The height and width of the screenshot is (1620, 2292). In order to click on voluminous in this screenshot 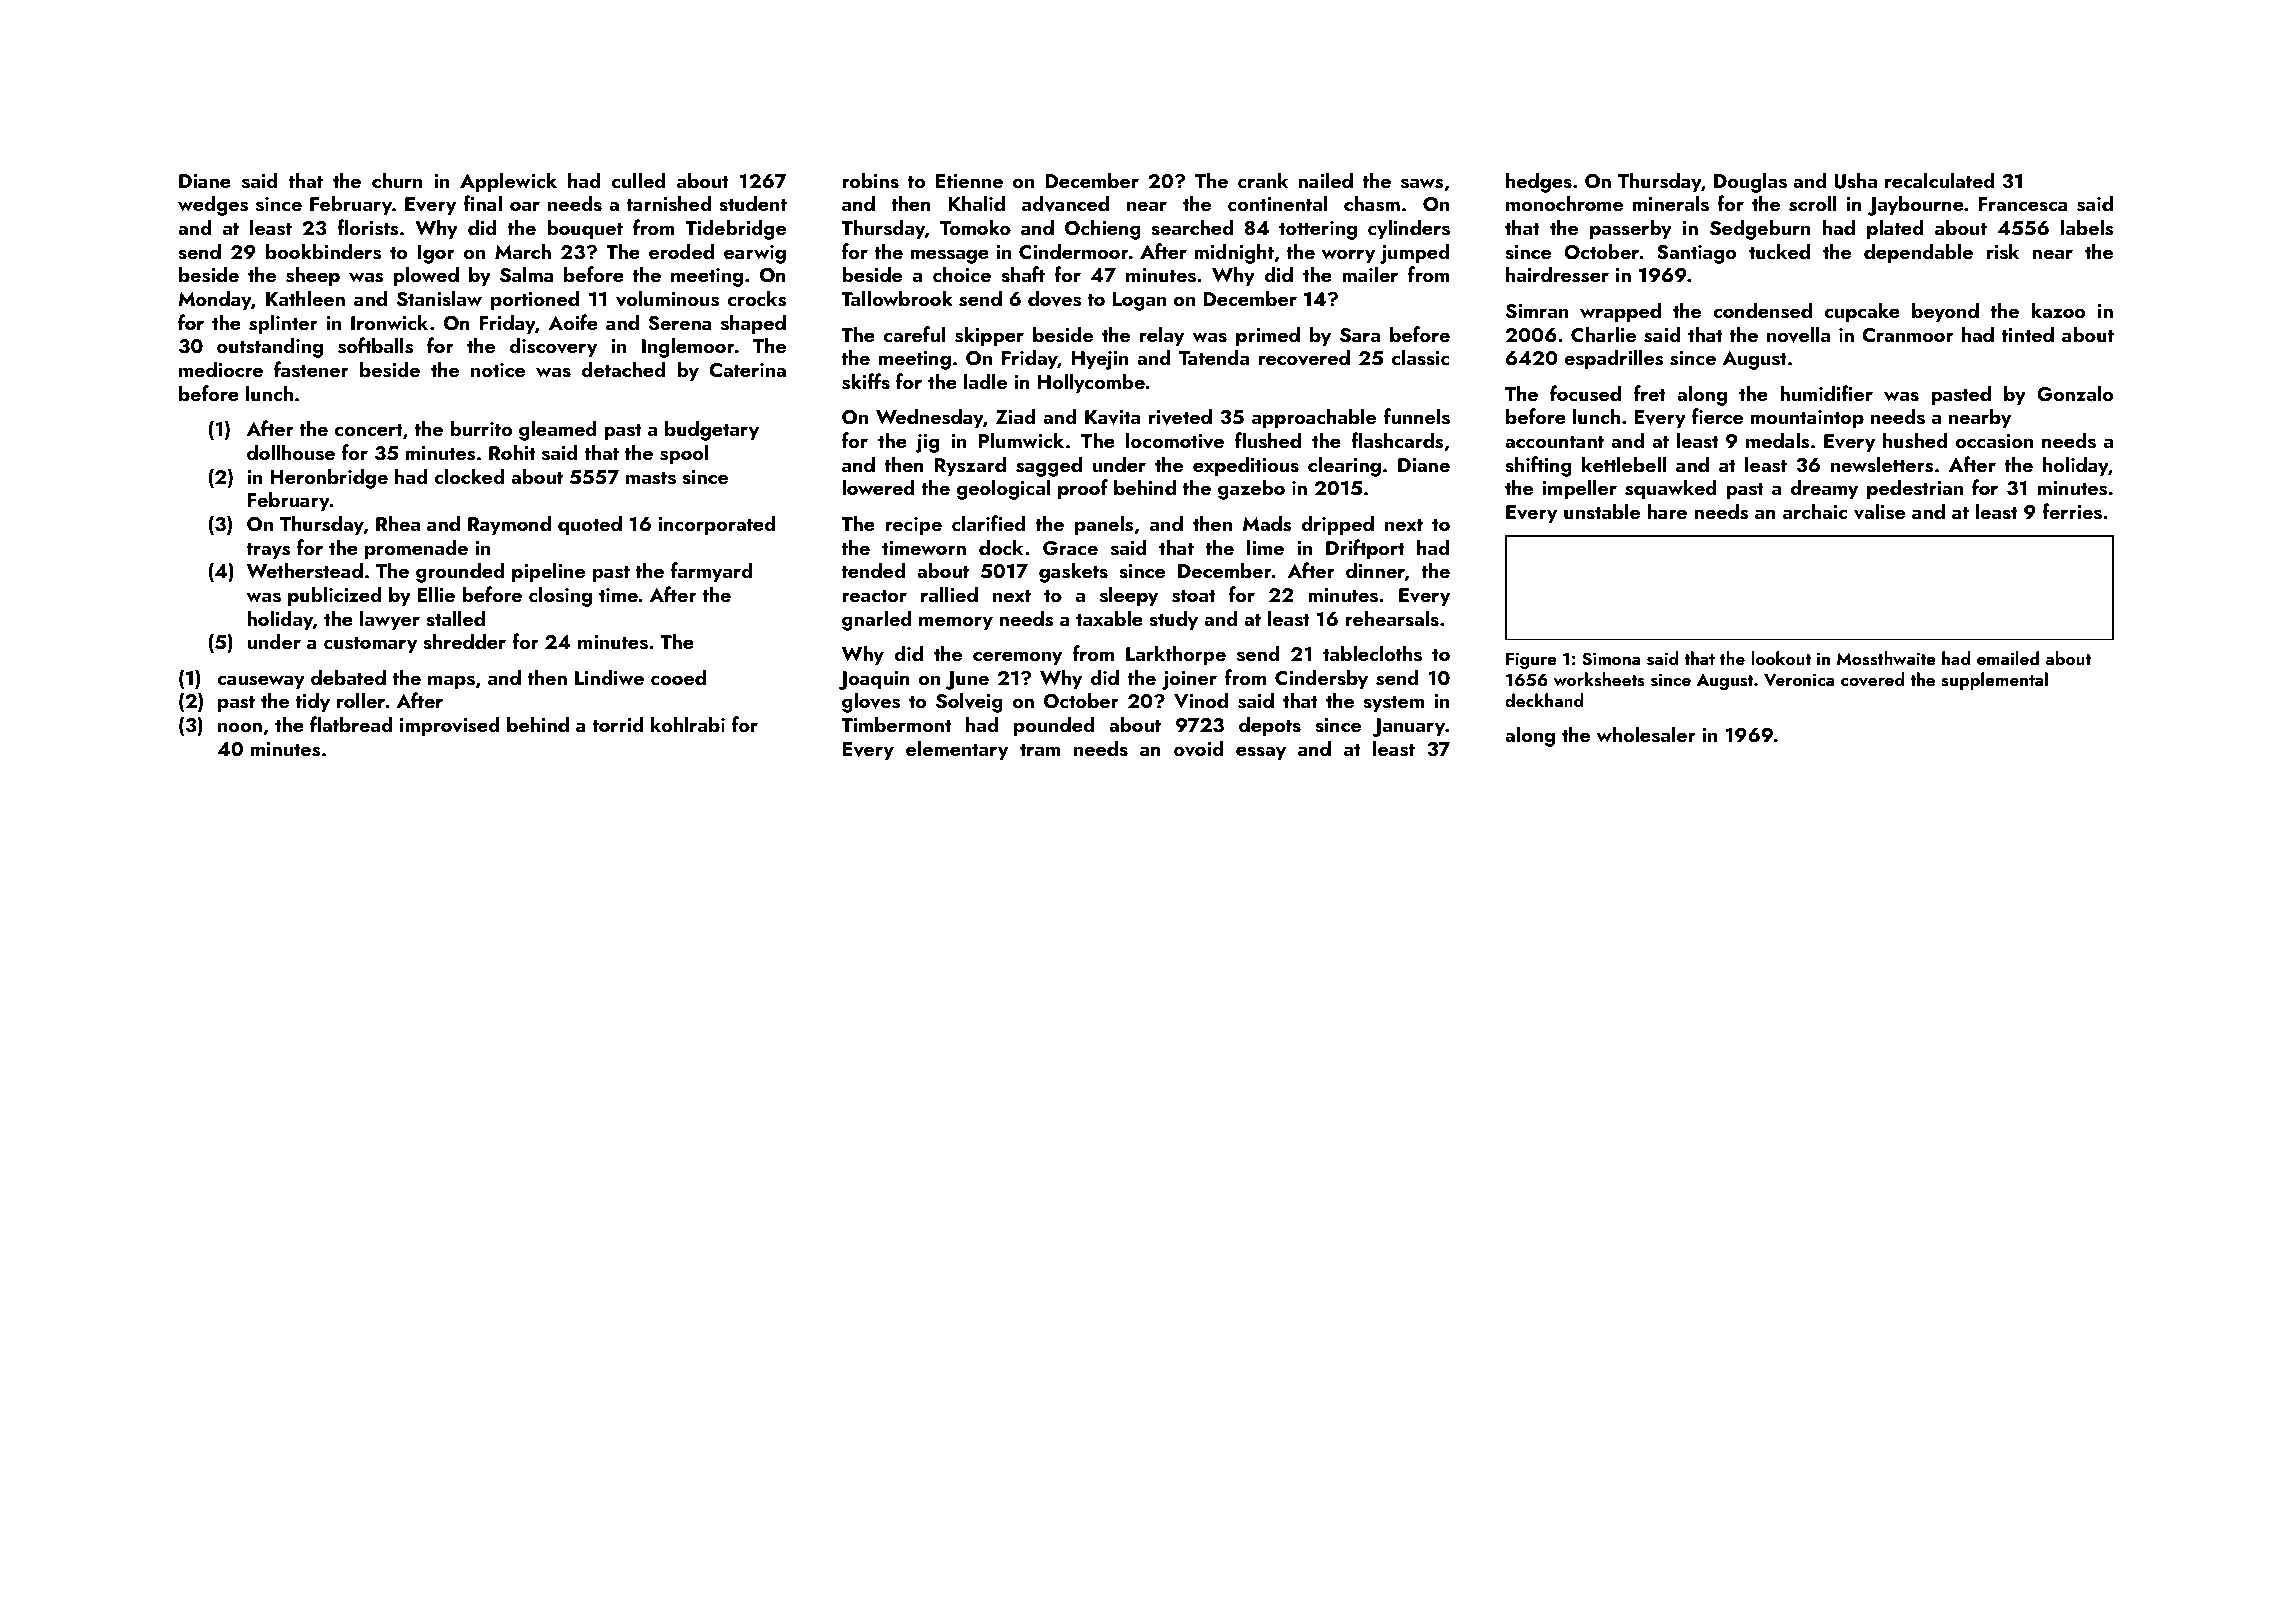, I will do `click(667, 298)`.
